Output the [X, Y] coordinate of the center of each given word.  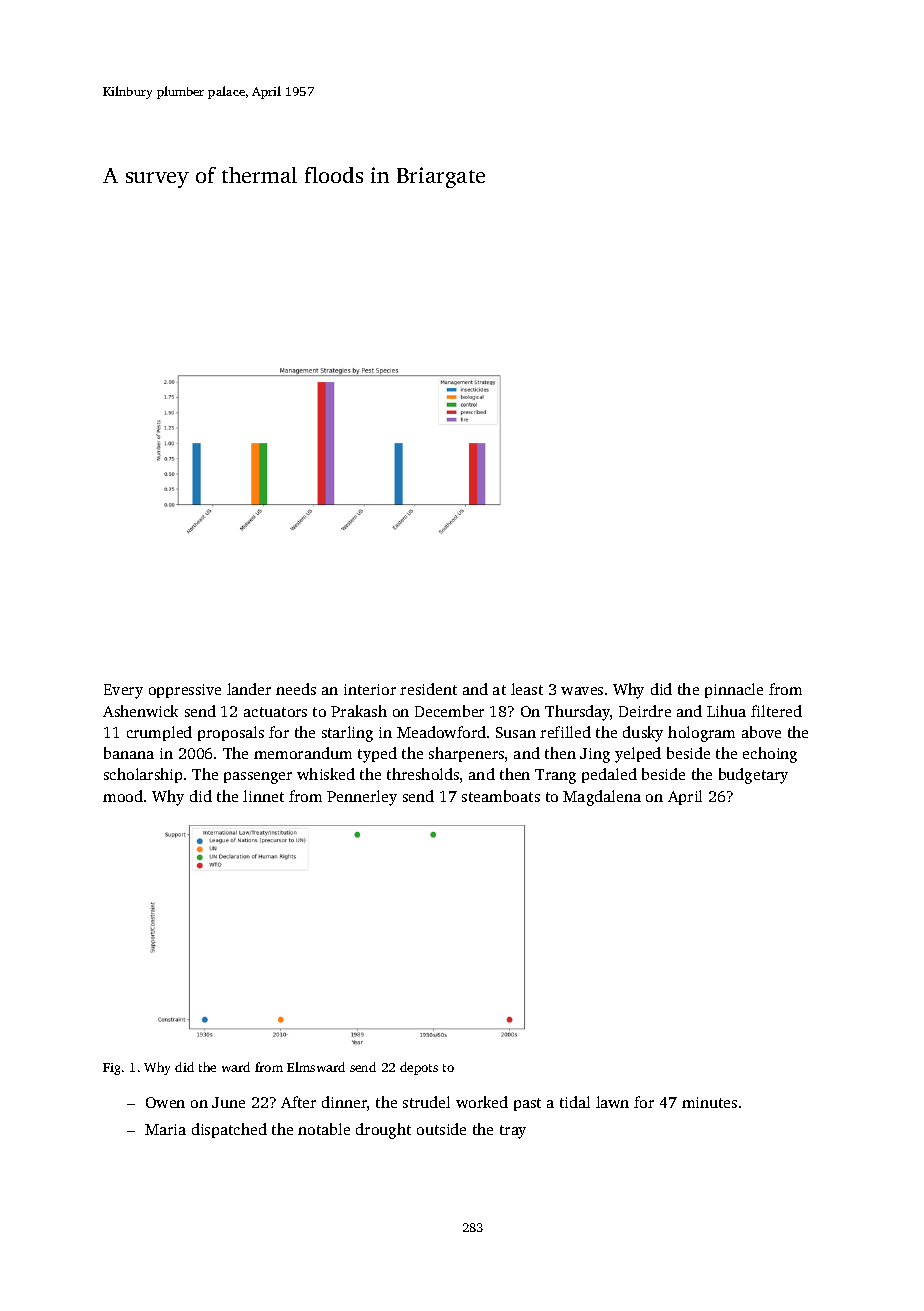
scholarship [143, 775]
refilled [565, 732]
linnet [263, 796]
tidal [575, 1102]
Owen [165, 1102]
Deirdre [645, 711]
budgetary [753, 776]
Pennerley [362, 798]
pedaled [609, 775]
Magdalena [602, 798]
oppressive [185, 691]
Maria [165, 1129]
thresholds [423, 774]
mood [123, 796]
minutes [709, 1102]
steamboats [501, 796]
